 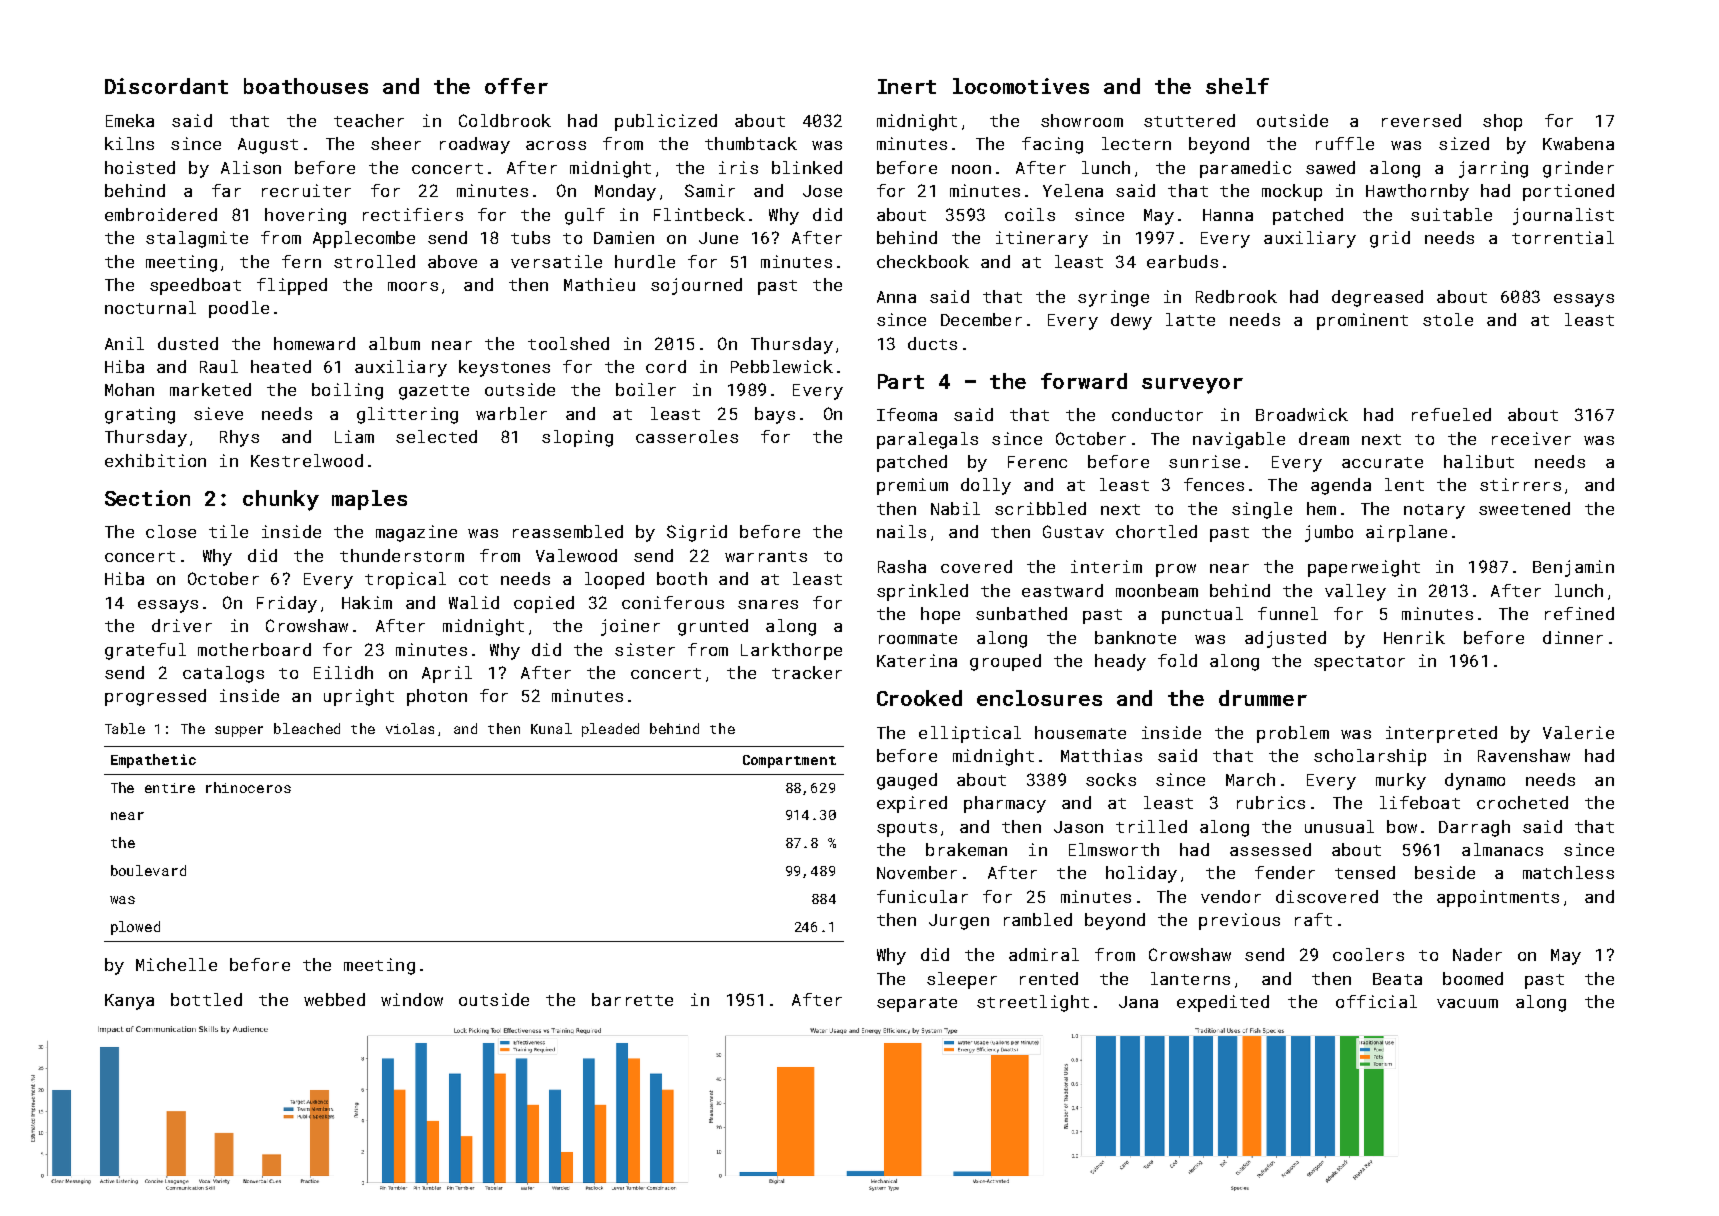 I want to click on funicular, so click(x=922, y=896).
